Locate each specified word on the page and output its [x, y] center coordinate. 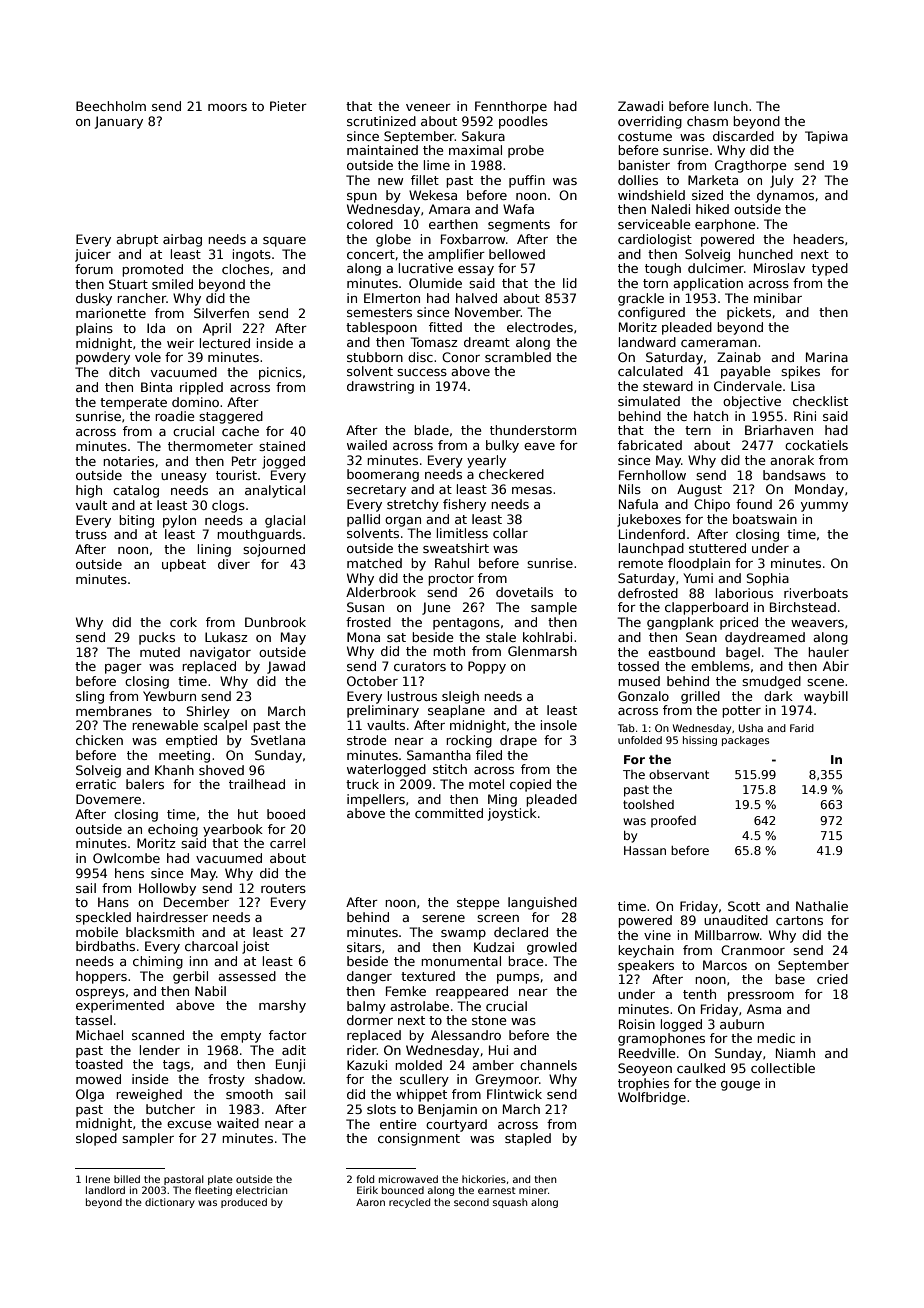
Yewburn [169, 696]
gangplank [680, 623]
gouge [740, 1086]
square [284, 242]
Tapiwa [826, 137]
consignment [419, 1139]
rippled [201, 388]
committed [449, 813]
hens [129, 873]
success [422, 372]
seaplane [456, 711]
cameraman [719, 343]
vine [657, 935]
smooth [249, 1094]
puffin [527, 181]
